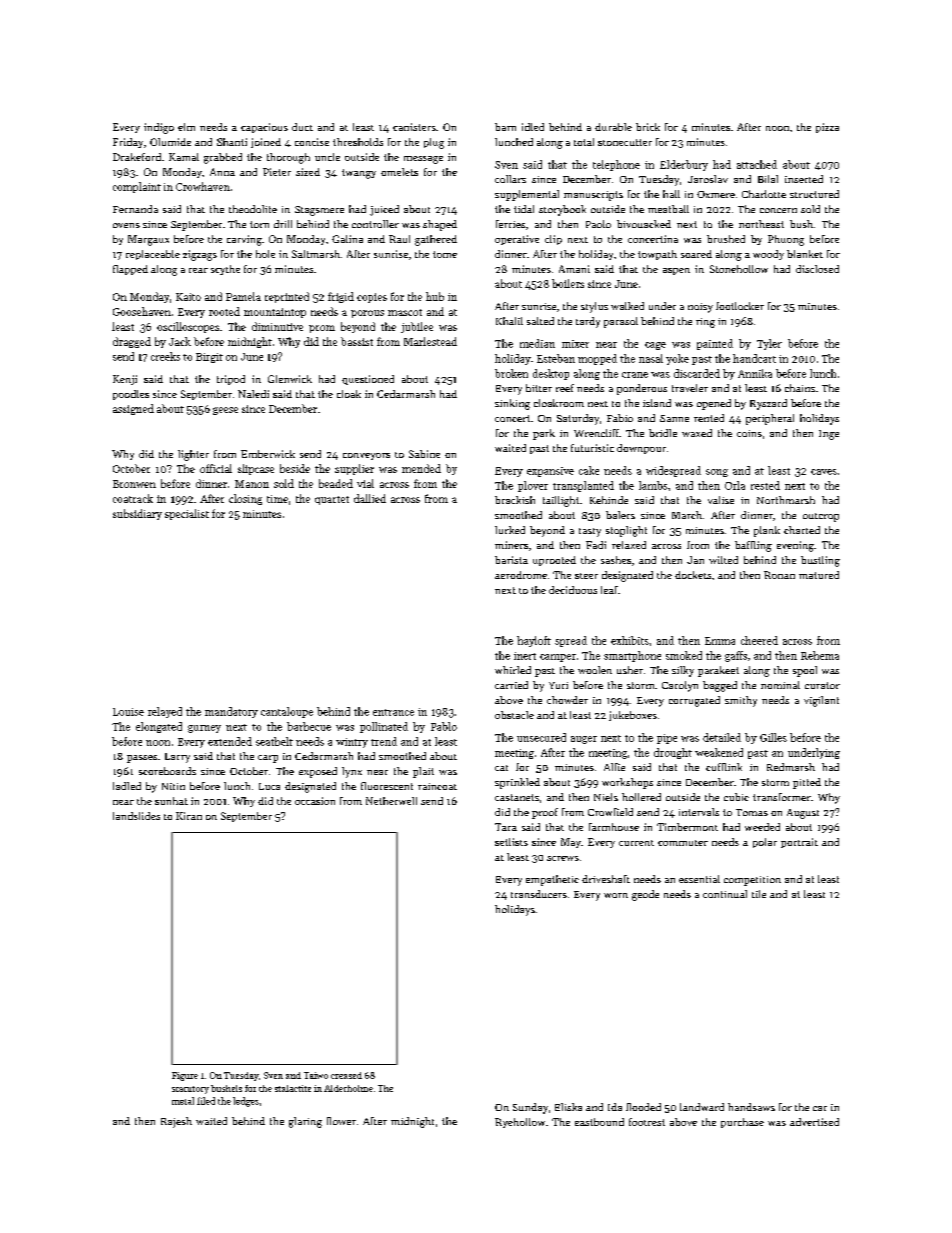  I want to click on Sabine, so click(424, 454).
